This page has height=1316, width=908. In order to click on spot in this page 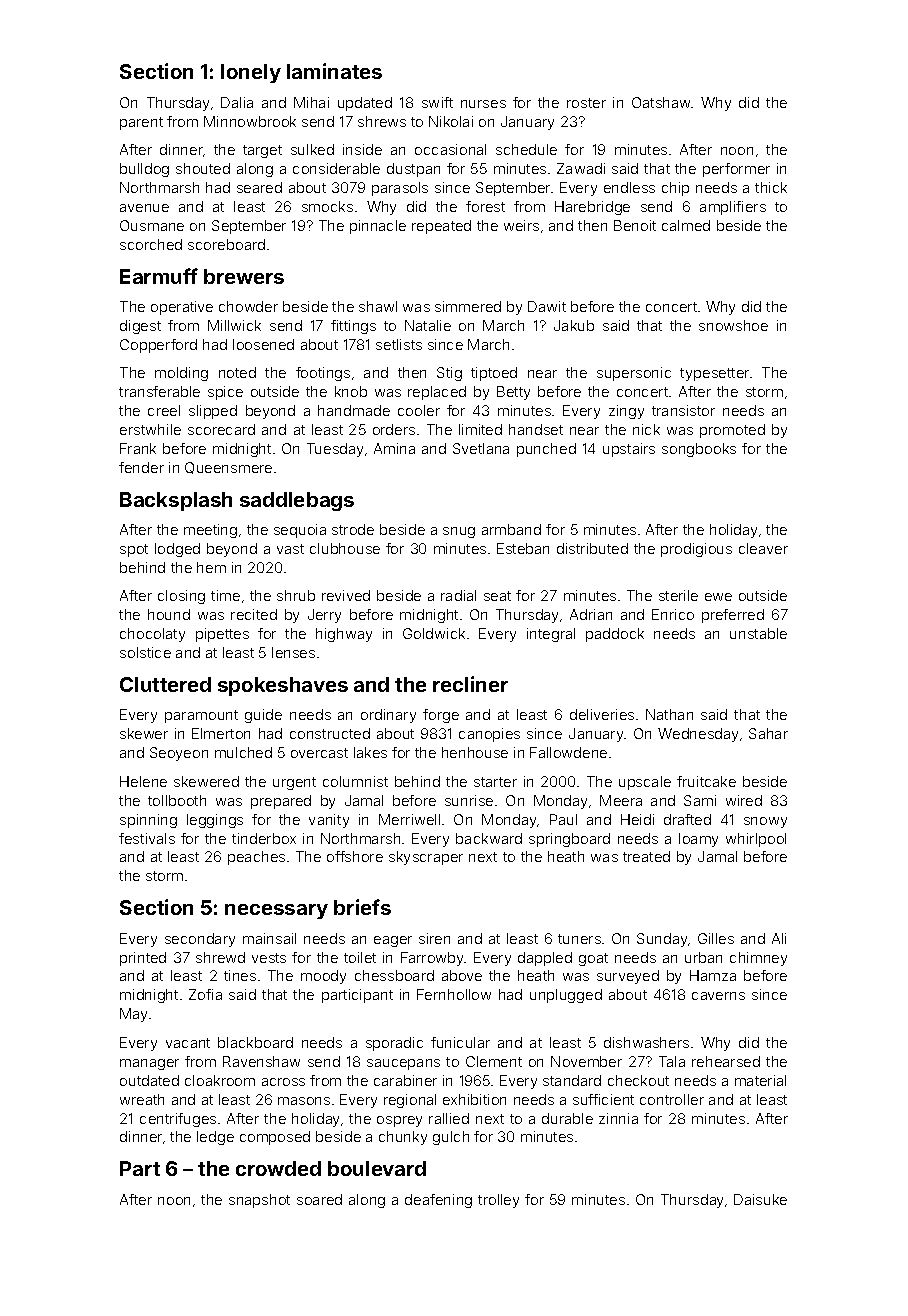, I will do `click(134, 550)`.
